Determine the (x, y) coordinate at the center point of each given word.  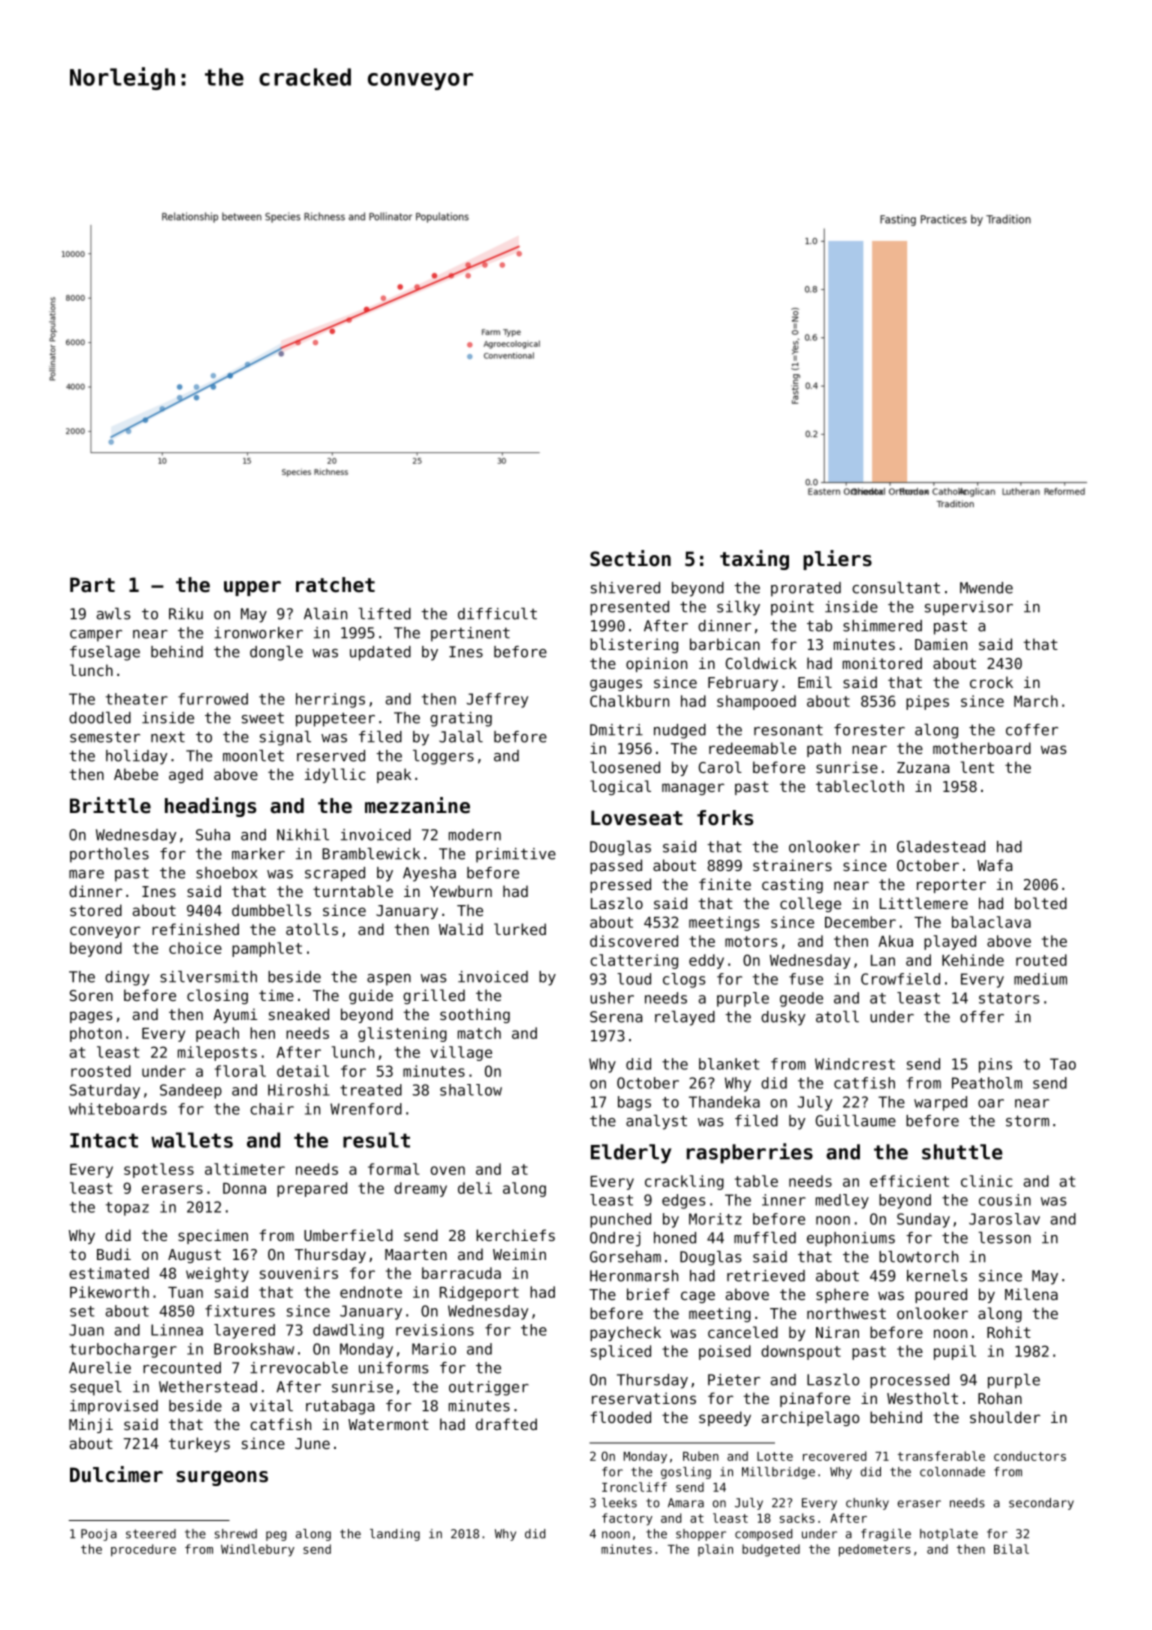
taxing (754, 560)
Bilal (1011, 1549)
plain (715, 1550)
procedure (143, 1550)
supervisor (969, 608)
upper (252, 588)
